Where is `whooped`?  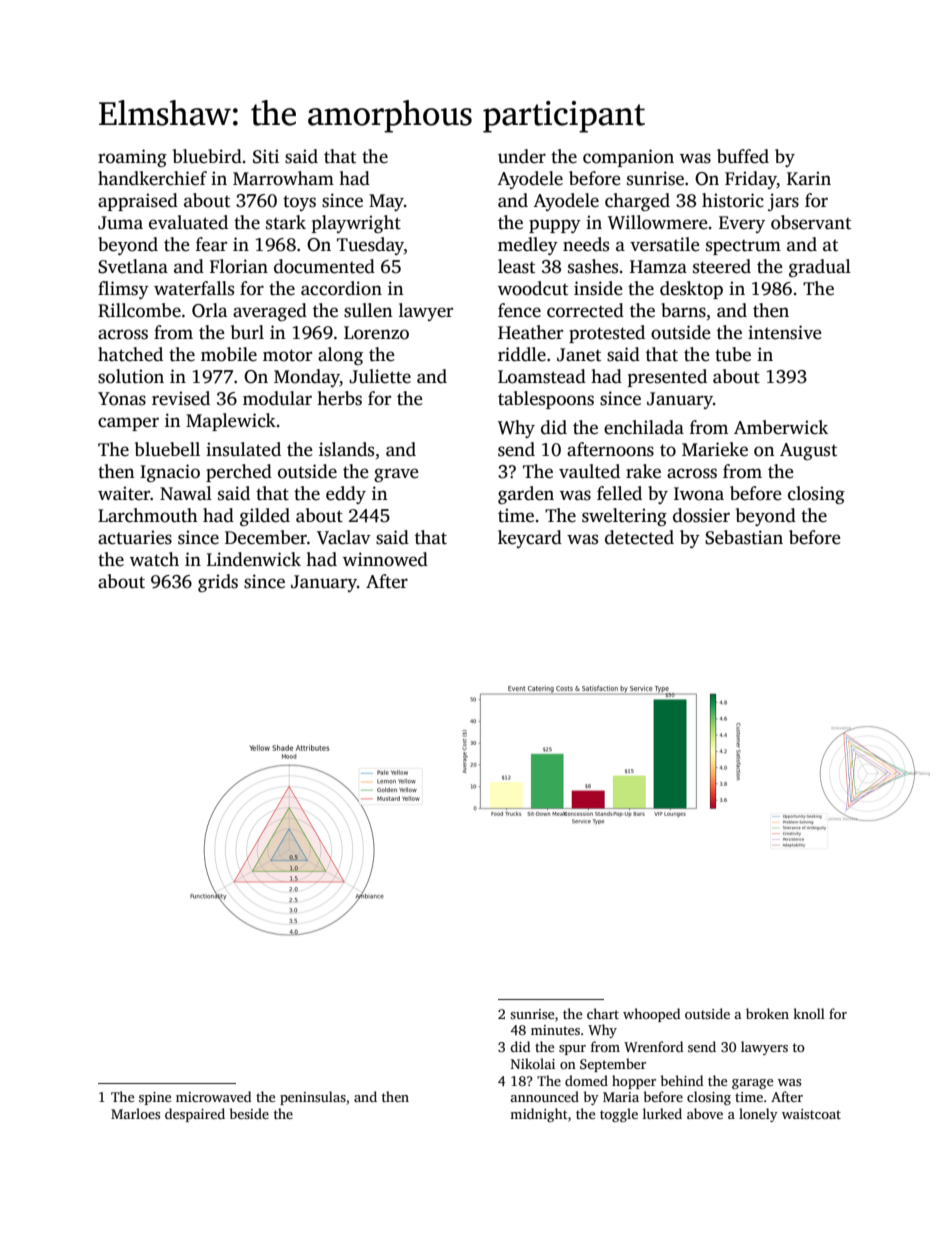 whooped is located at coordinates (651, 1015).
